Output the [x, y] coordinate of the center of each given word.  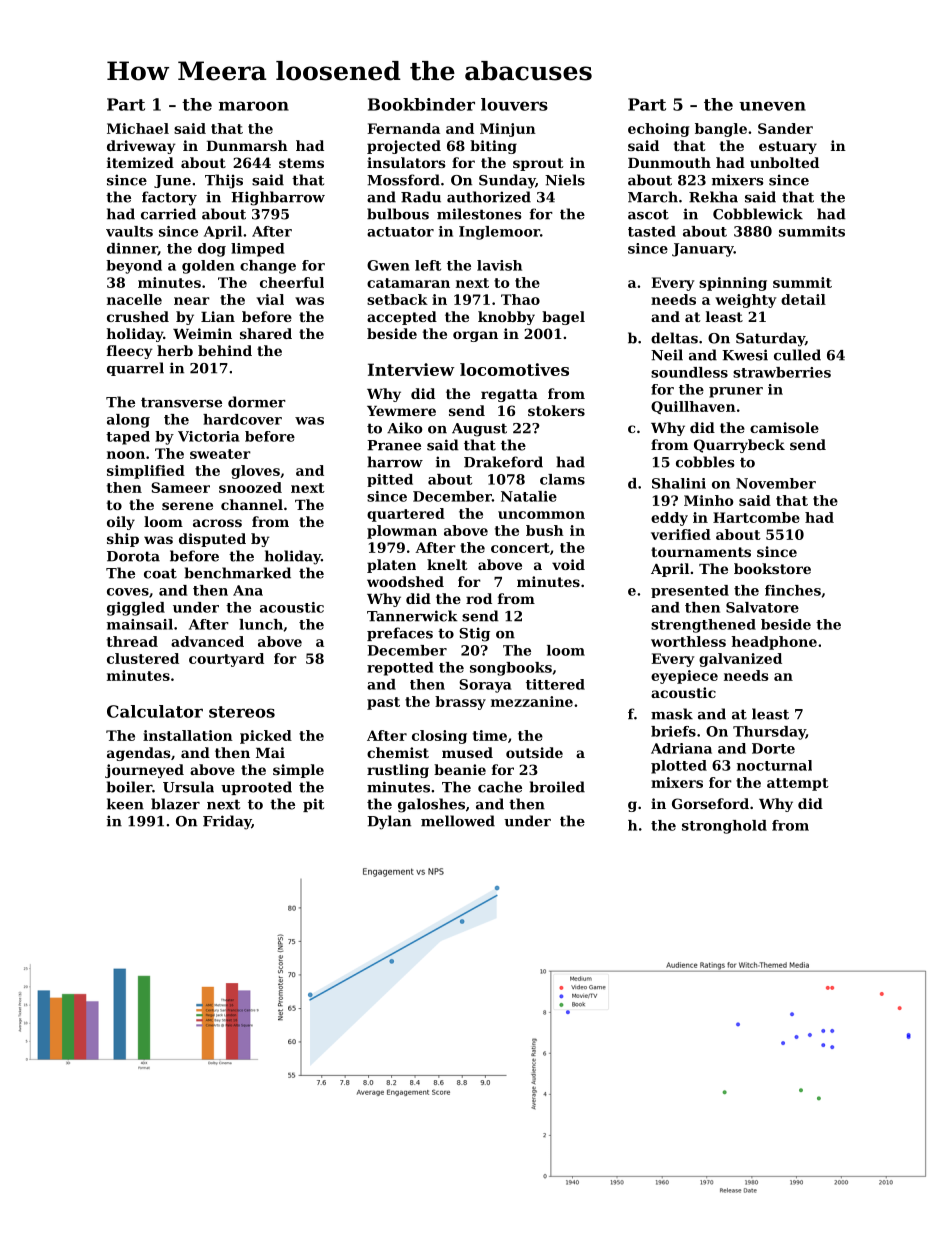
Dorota [133, 556]
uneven [772, 106]
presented [690, 591]
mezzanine [532, 701]
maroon [254, 106]
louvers [514, 104]
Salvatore [762, 607]
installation [188, 735]
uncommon [541, 515]
